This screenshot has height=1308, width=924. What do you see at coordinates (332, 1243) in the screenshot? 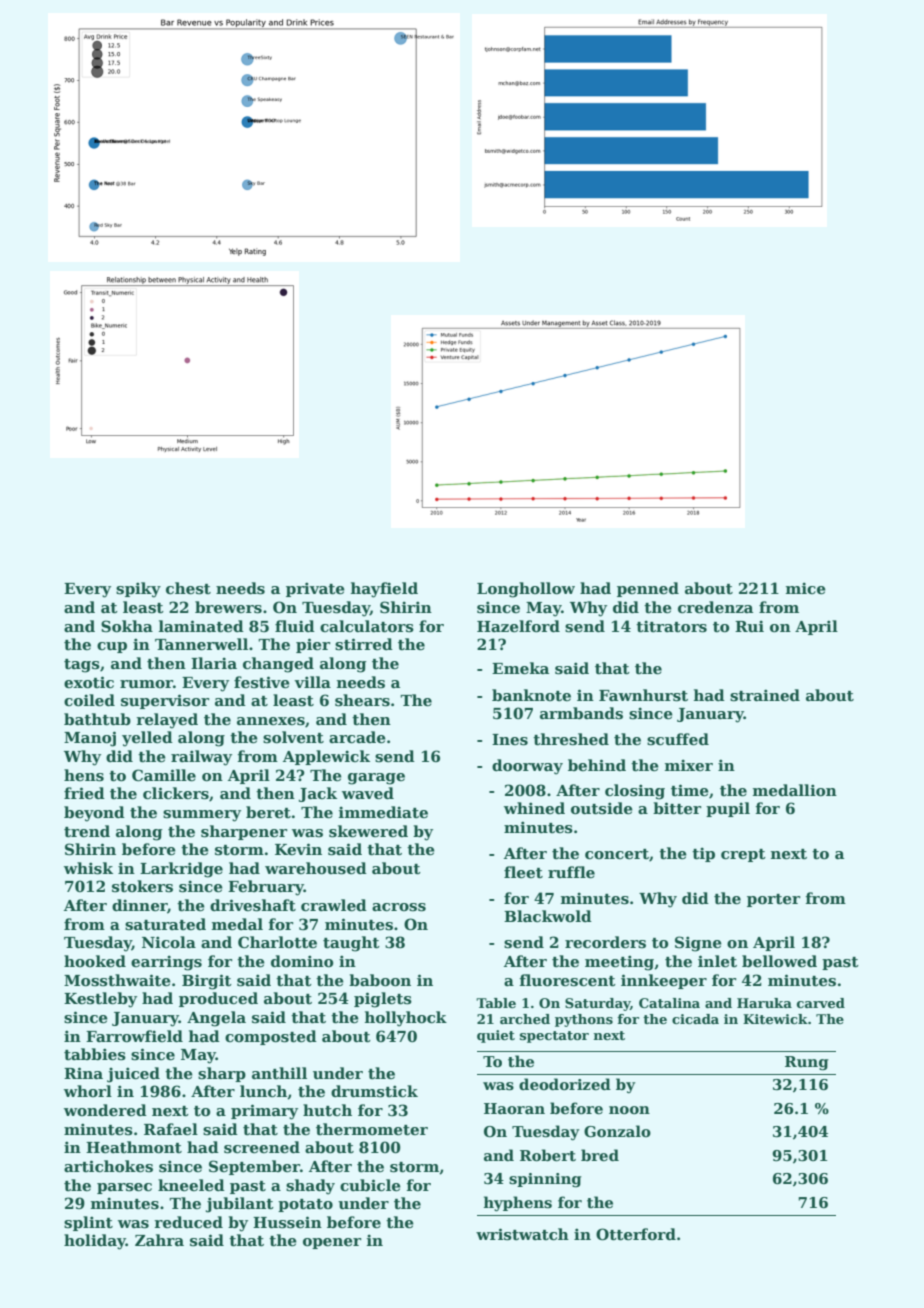
I see `opener` at bounding box center [332, 1243].
